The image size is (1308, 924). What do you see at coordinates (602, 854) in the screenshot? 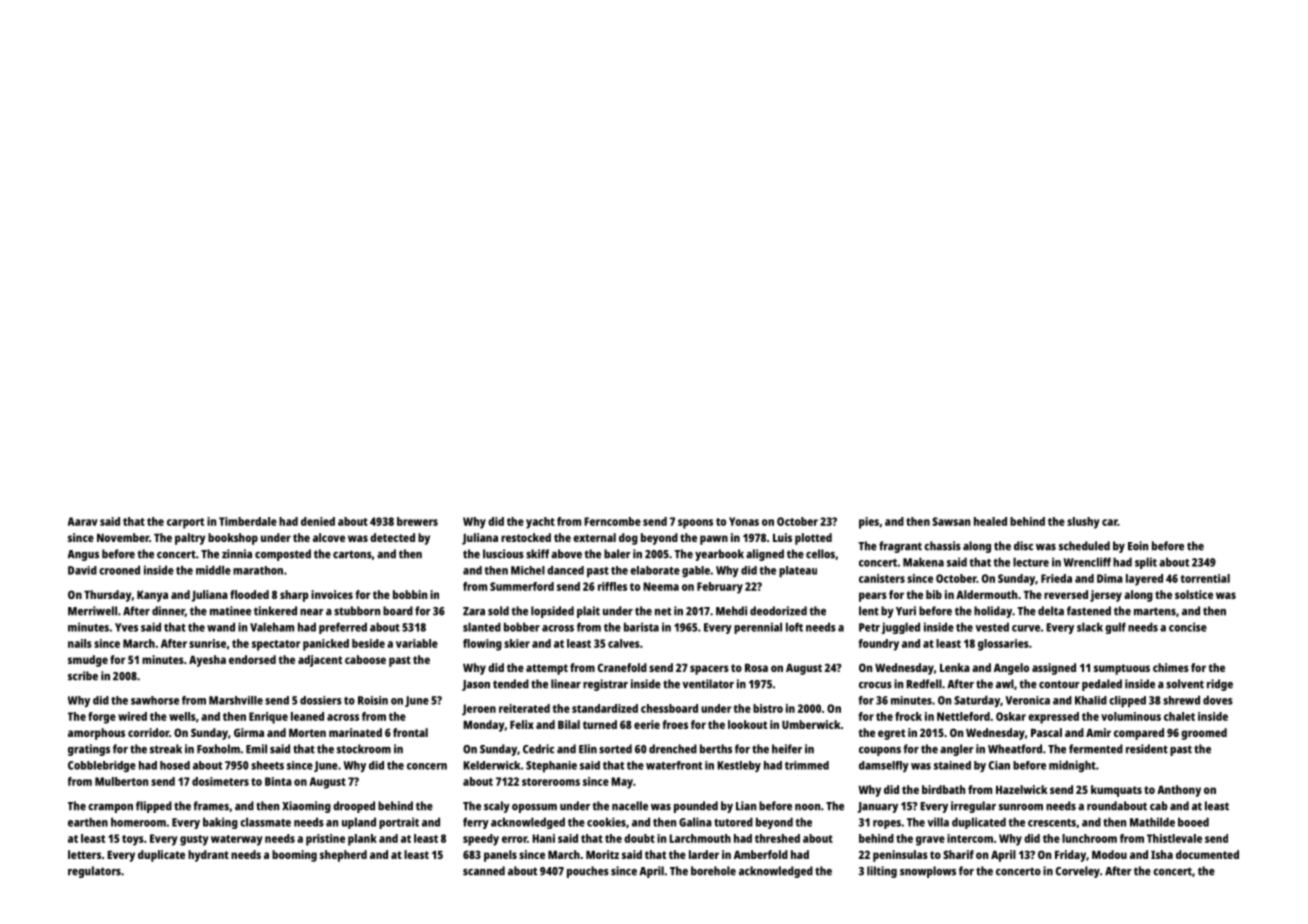
I see `Moritz` at bounding box center [602, 854].
